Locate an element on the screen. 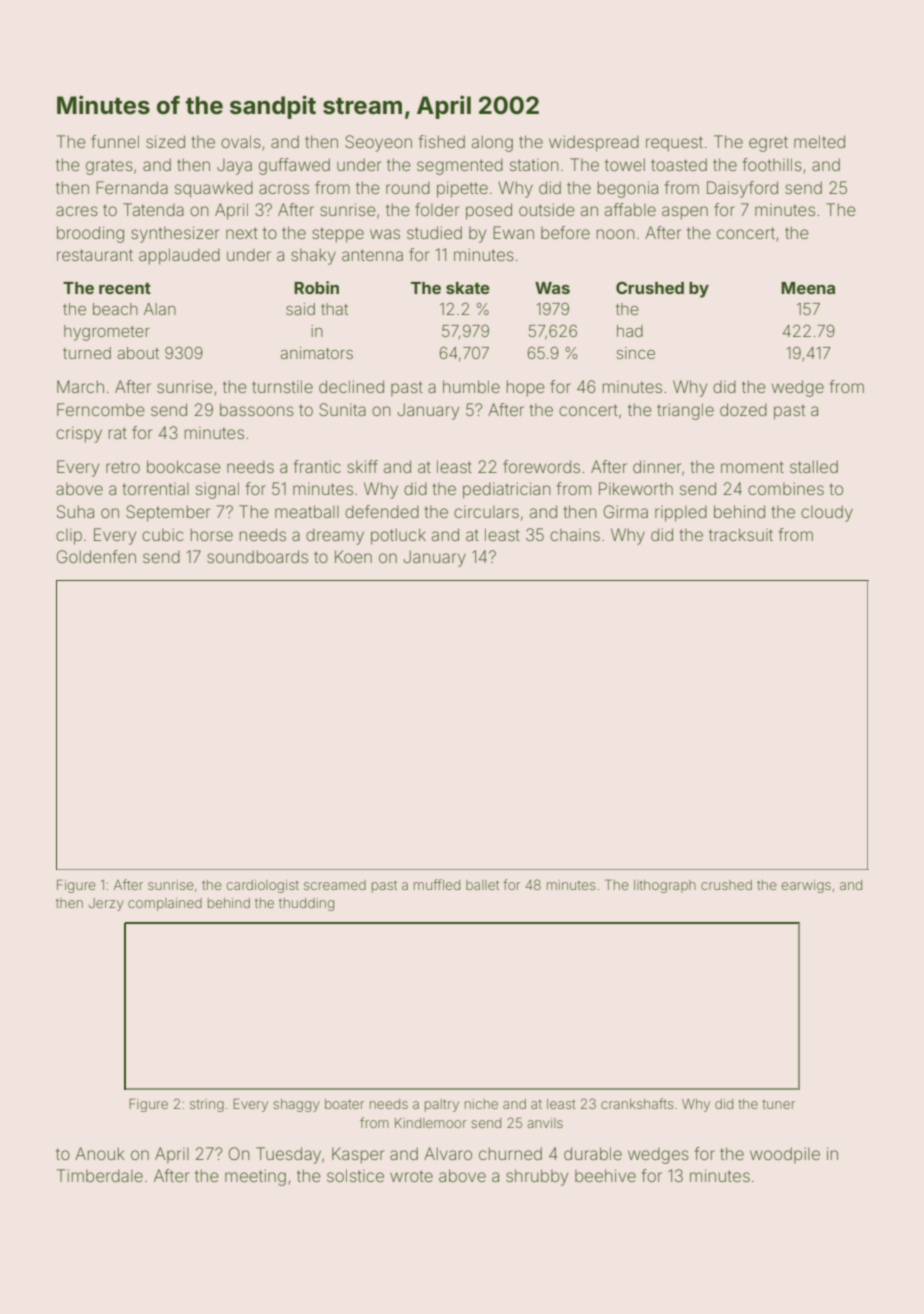  muffled is located at coordinates (437, 884).
